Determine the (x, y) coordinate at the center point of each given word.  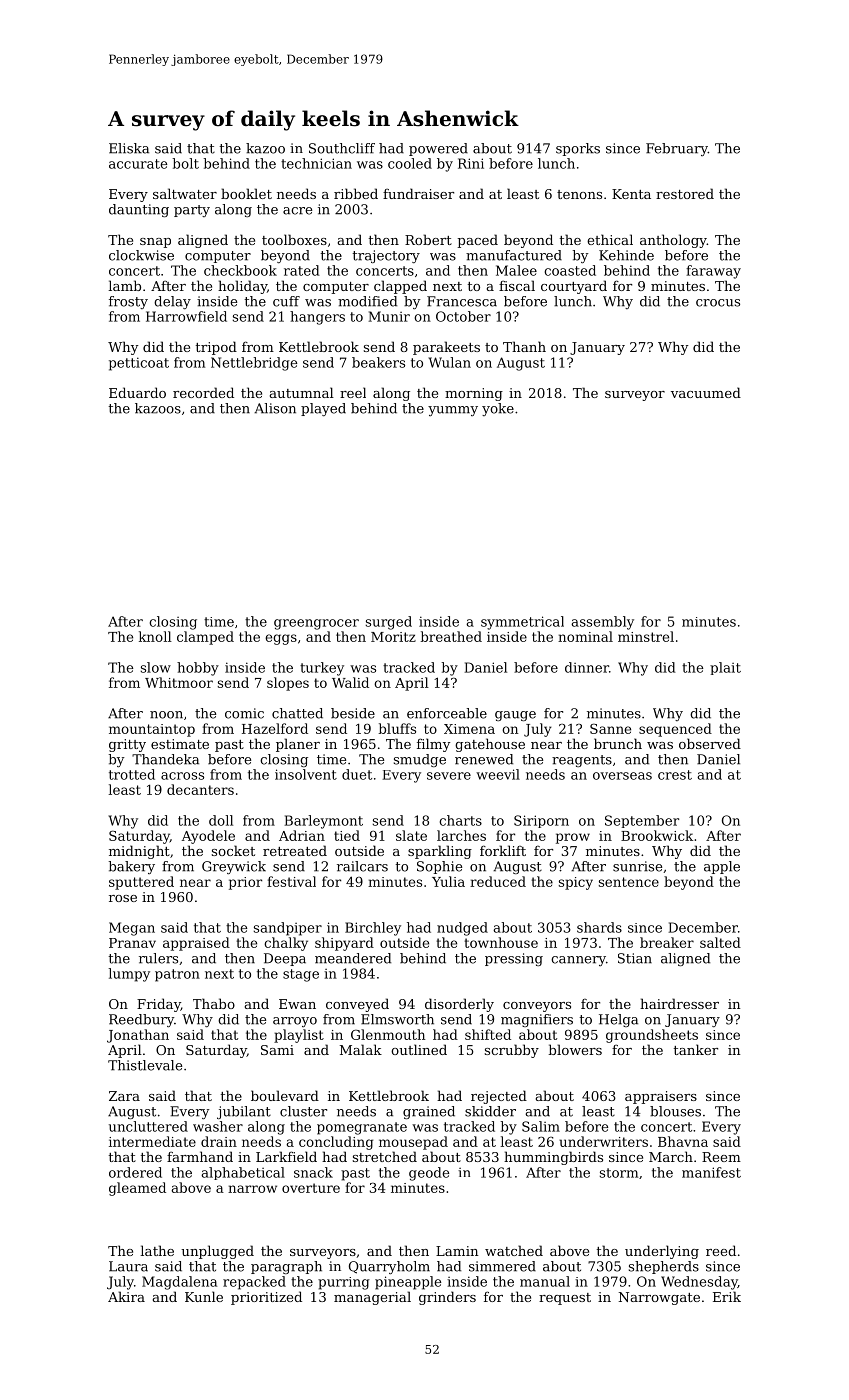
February (677, 149)
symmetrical (522, 623)
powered (438, 149)
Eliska (129, 148)
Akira (126, 1296)
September (642, 821)
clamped (205, 638)
